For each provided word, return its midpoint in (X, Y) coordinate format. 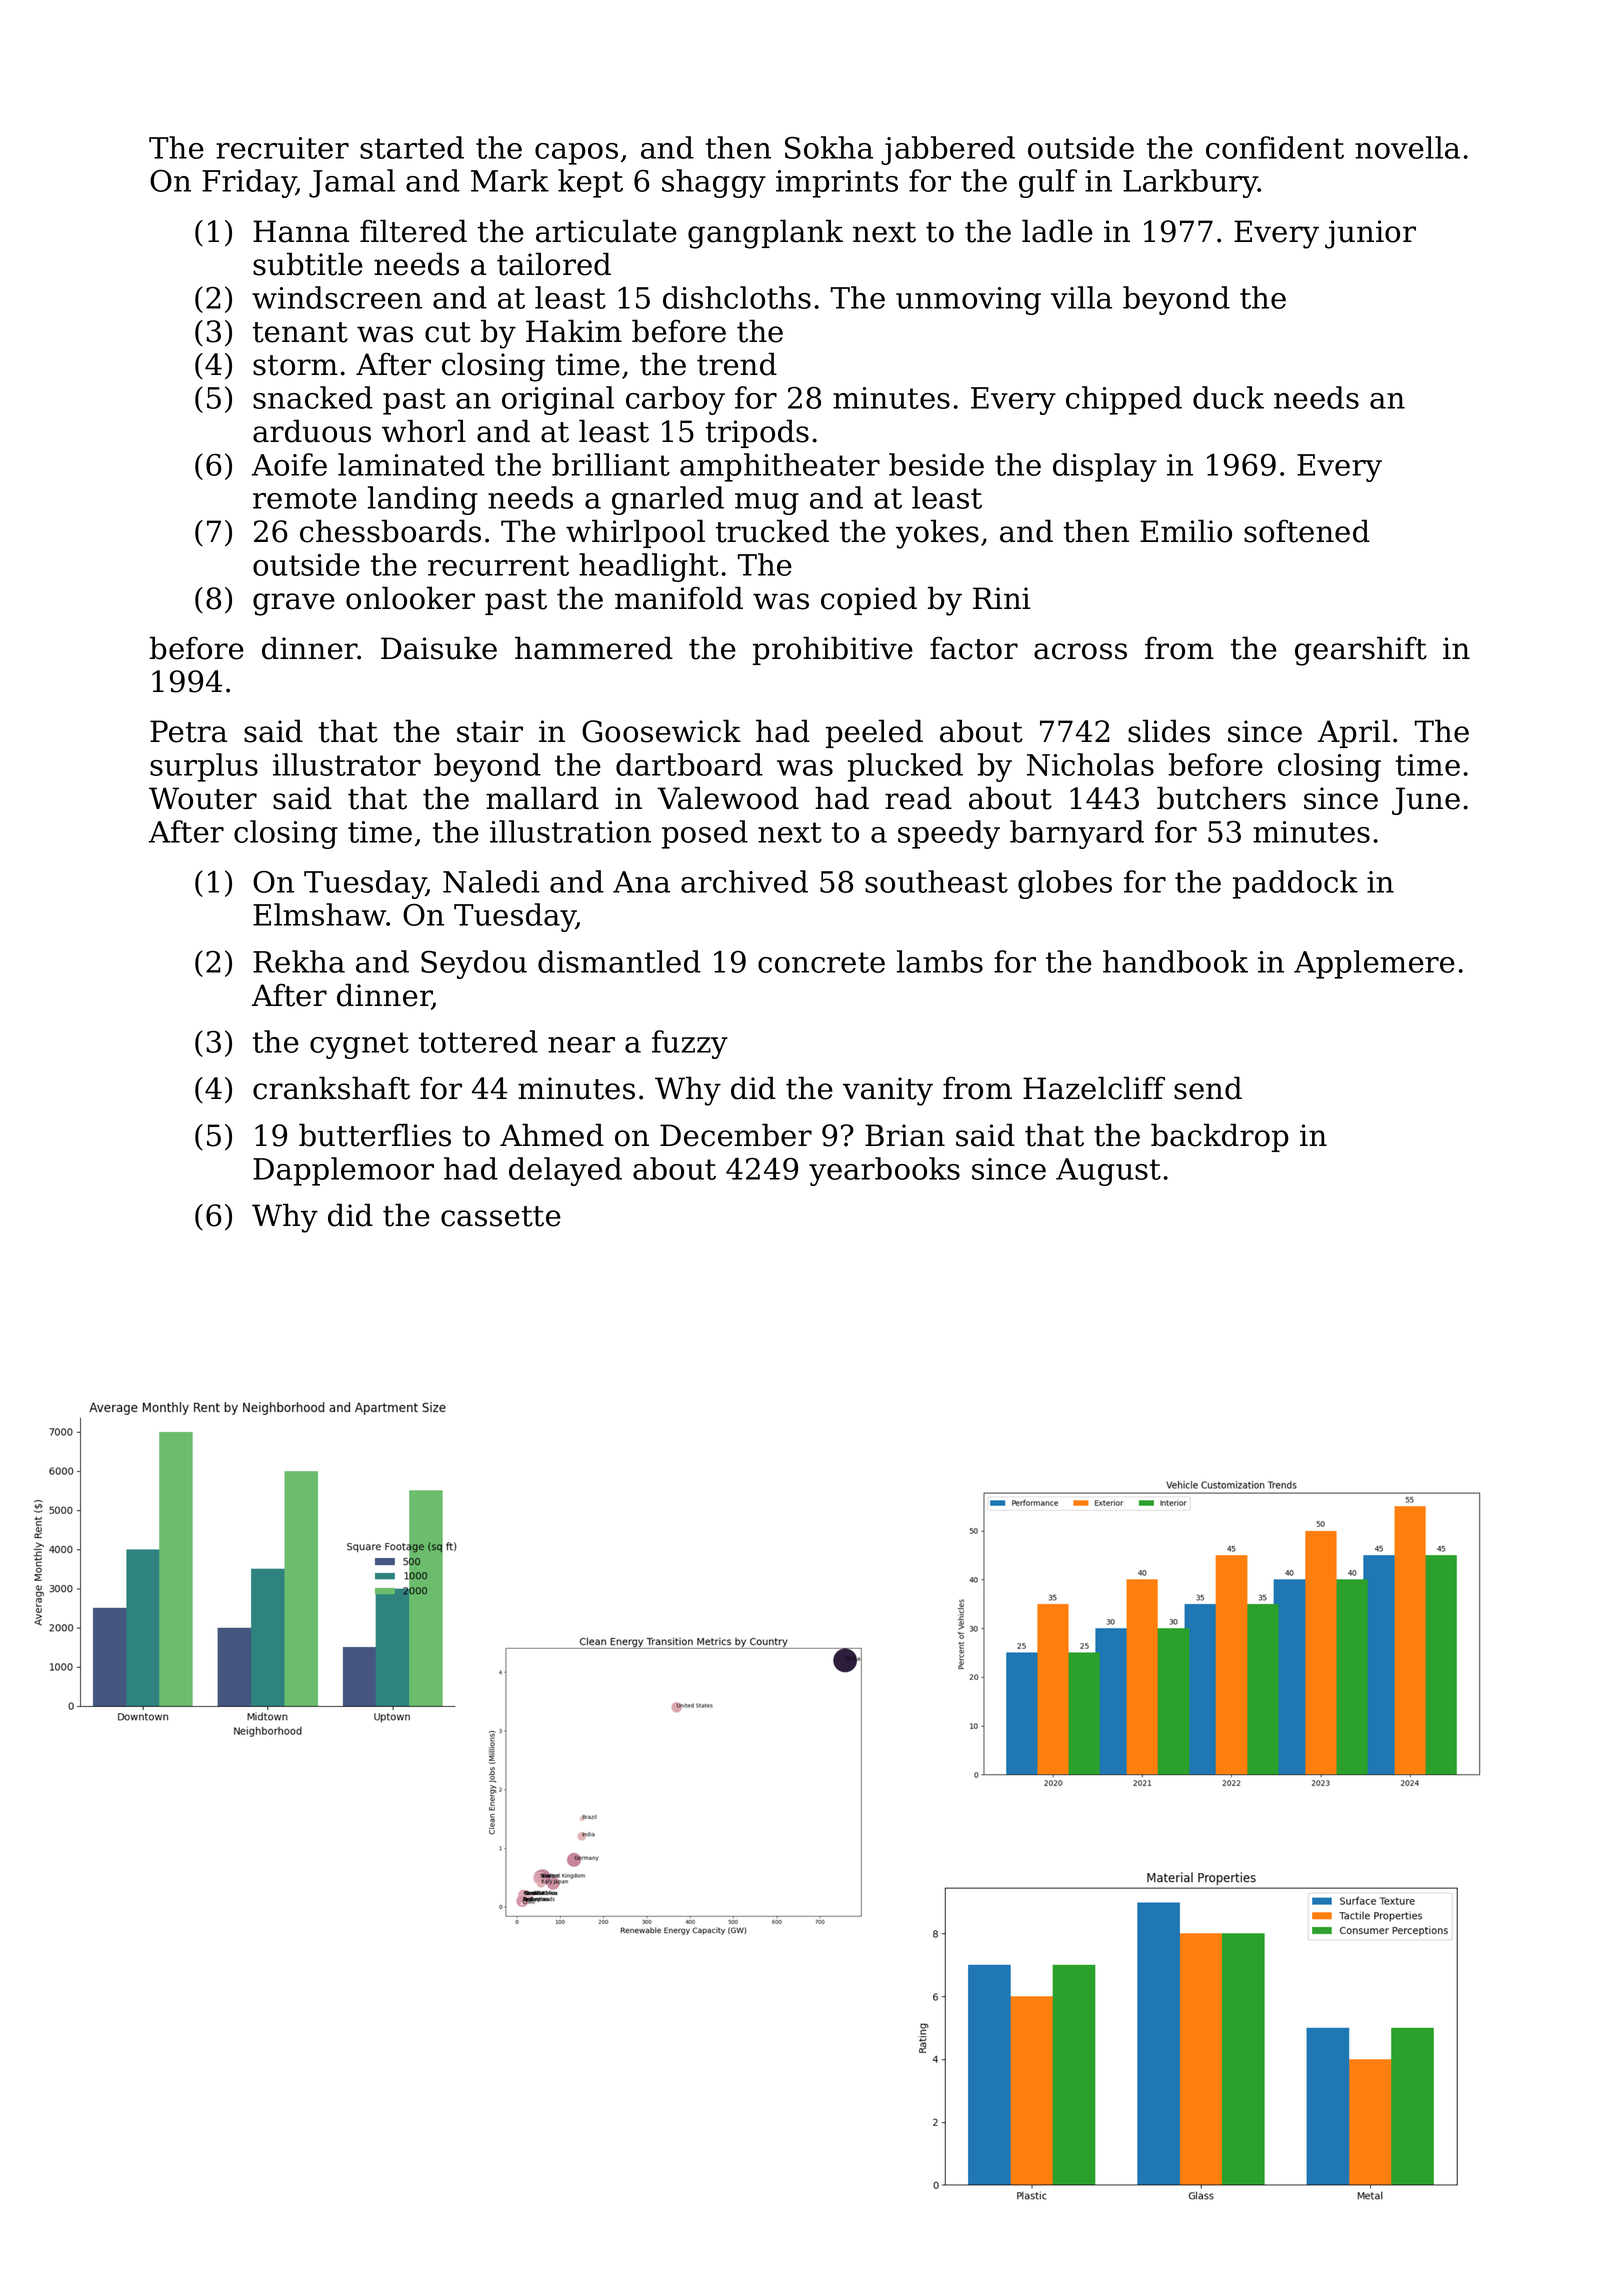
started (412, 147)
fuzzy (690, 1044)
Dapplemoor (343, 1171)
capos (576, 154)
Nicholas (1090, 764)
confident (1275, 147)
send (1208, 1088)
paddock (1295, 884)
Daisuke (439, 648)
